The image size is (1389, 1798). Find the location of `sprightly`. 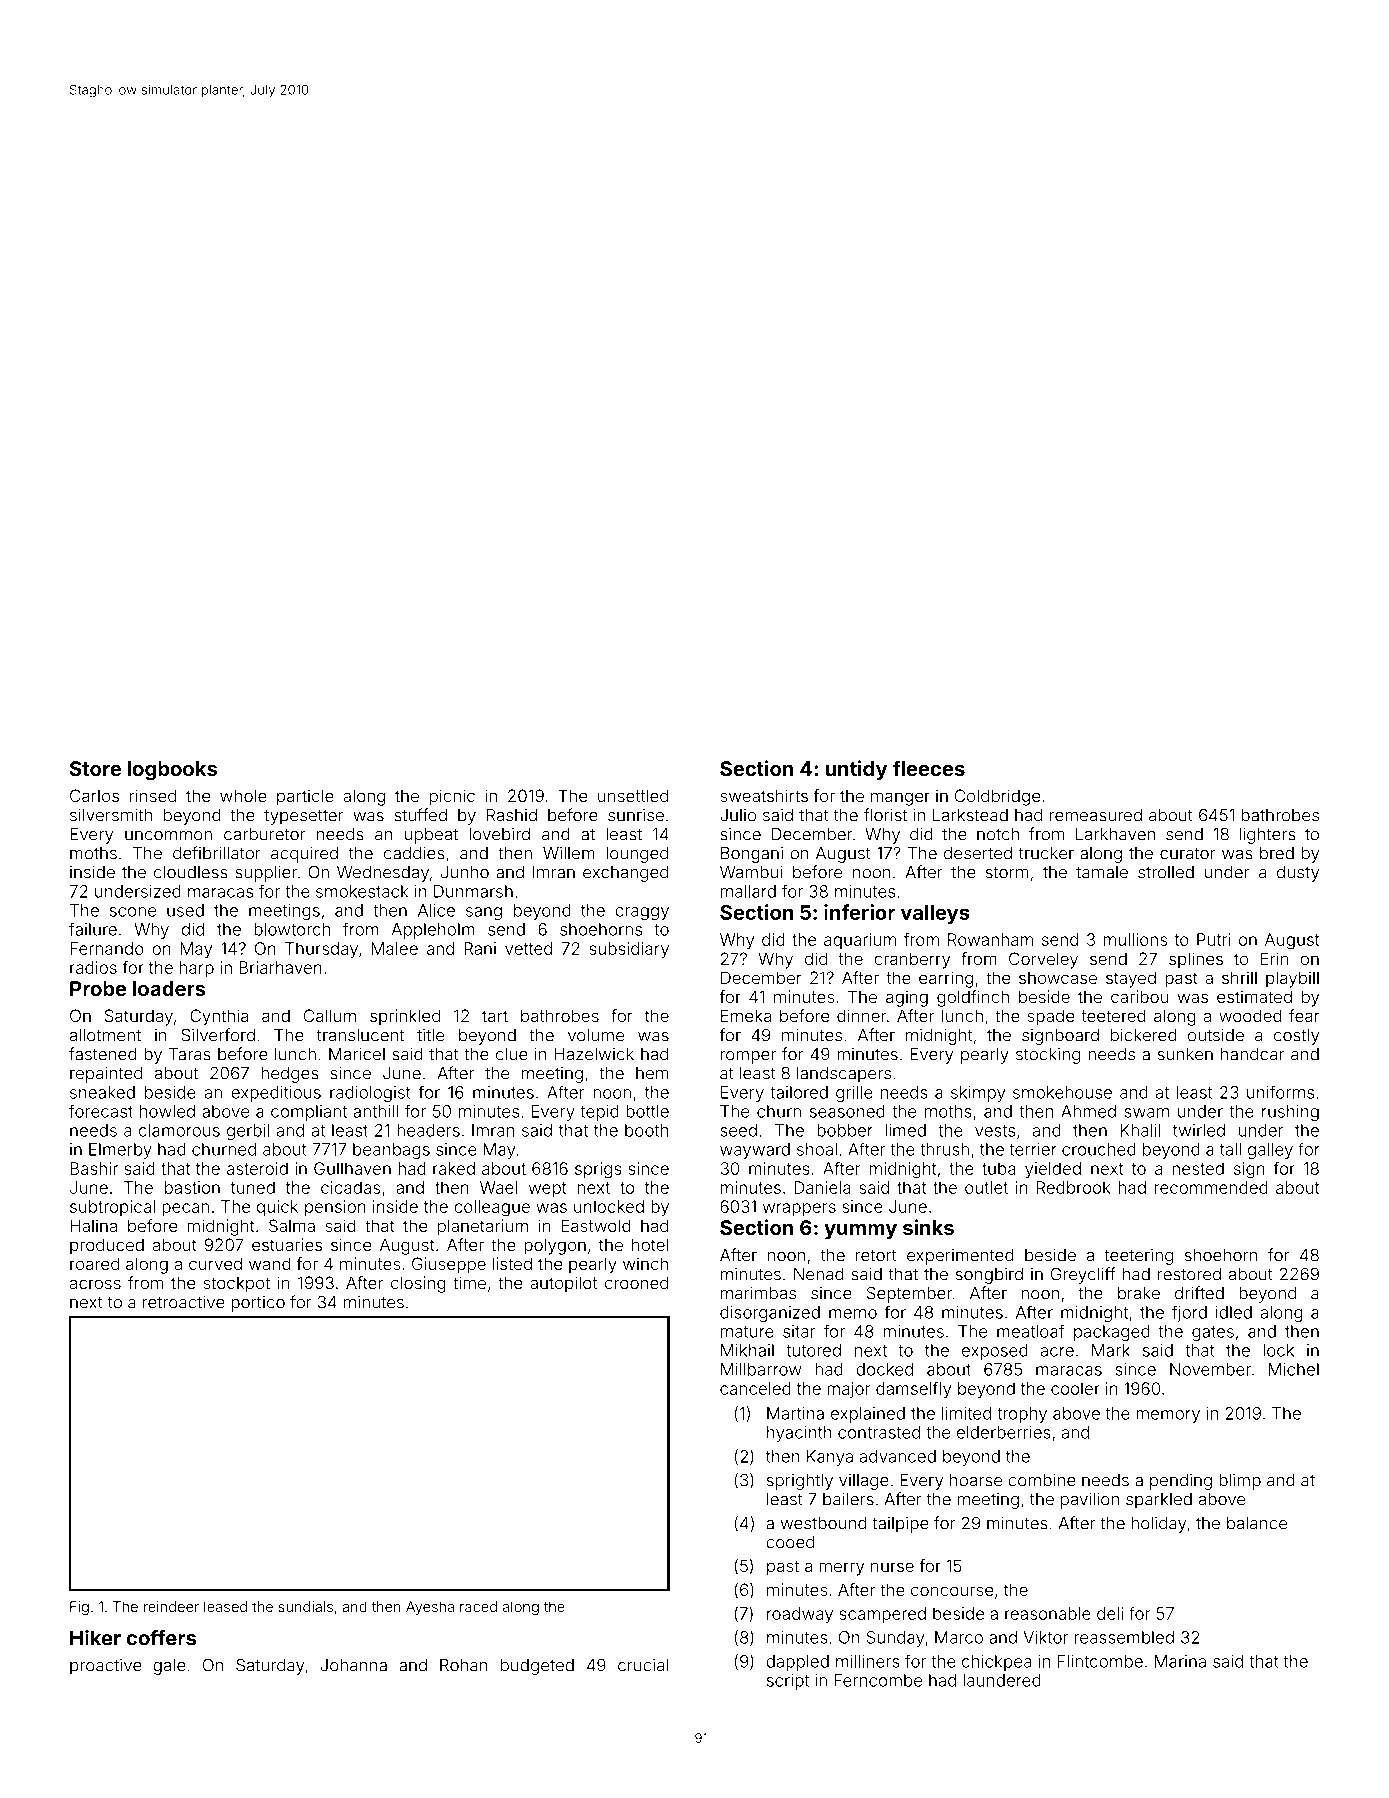

sprightly is located at coordinates (800, 1482).
